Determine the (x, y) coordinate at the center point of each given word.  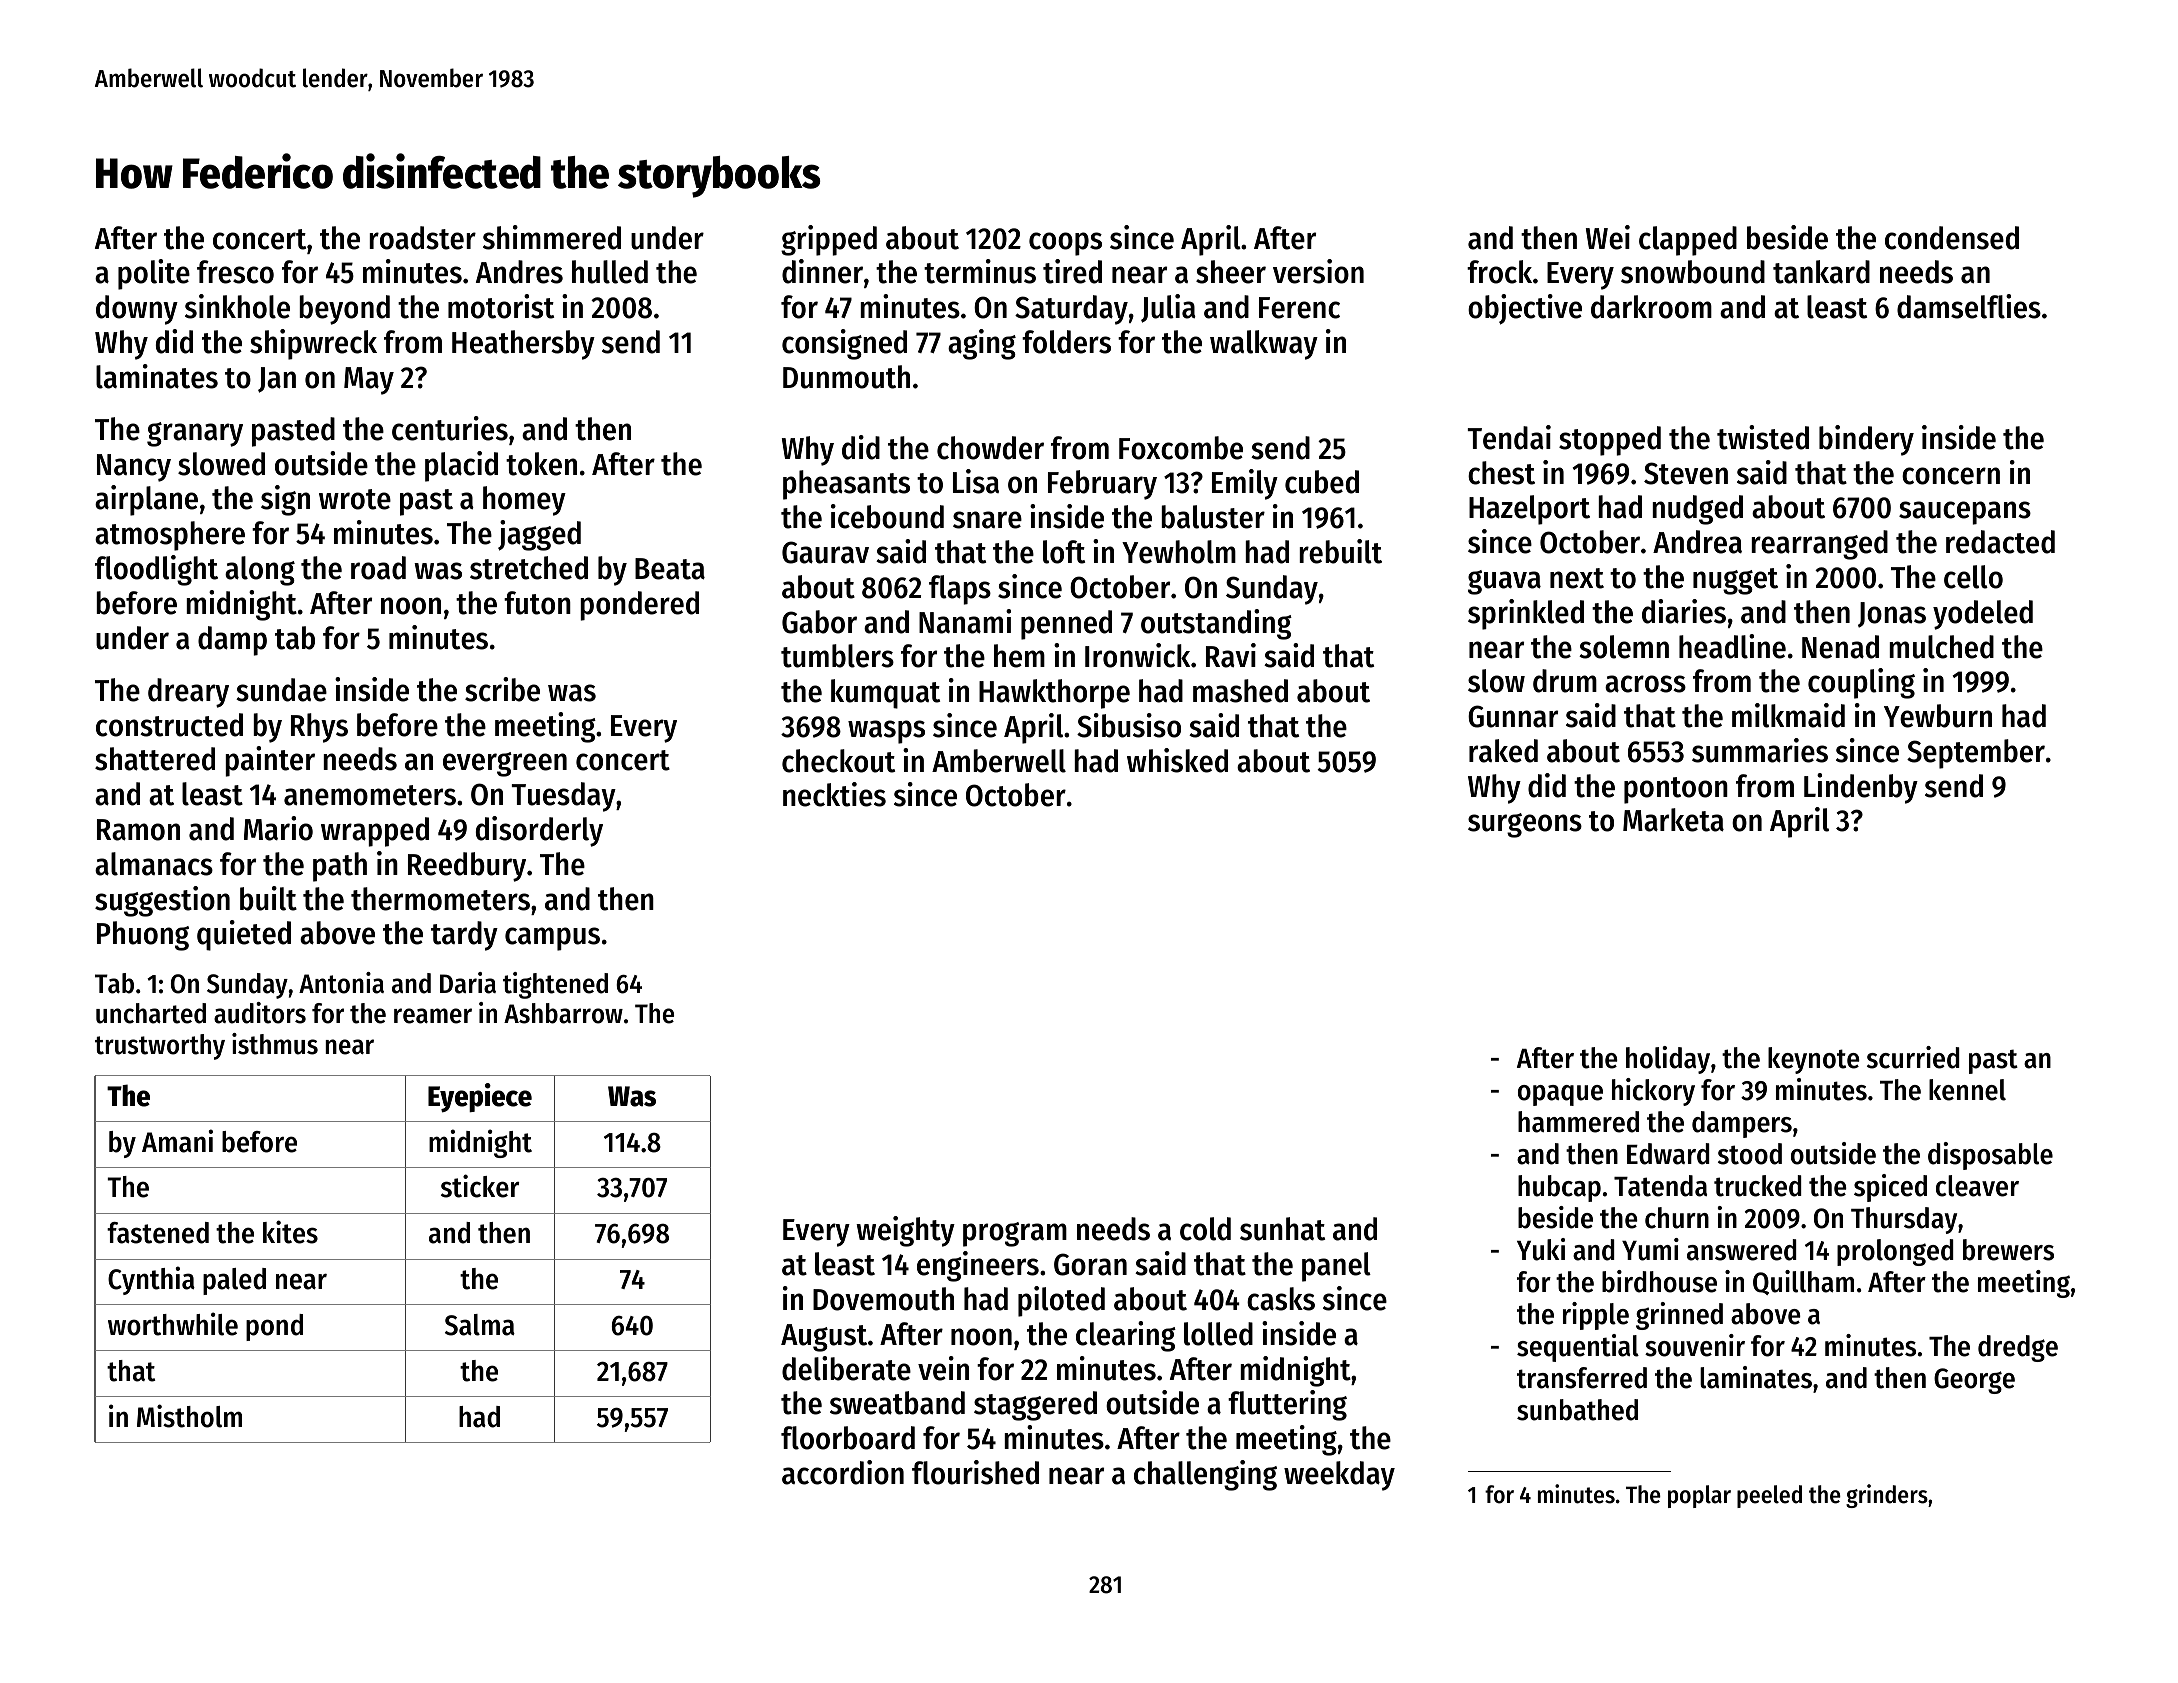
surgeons (1525, 825)
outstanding (1216, 624)
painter (270, 761)
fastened (158, 1233)
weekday (1339, 1476)
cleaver (1977, 1186)
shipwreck (313, 344)
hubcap (1559, 1188)
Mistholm (189, 1416)
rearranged (1819, 545)
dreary (188, 693)
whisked (1177, 760)
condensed (1952, 238)
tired (1072, 271)
